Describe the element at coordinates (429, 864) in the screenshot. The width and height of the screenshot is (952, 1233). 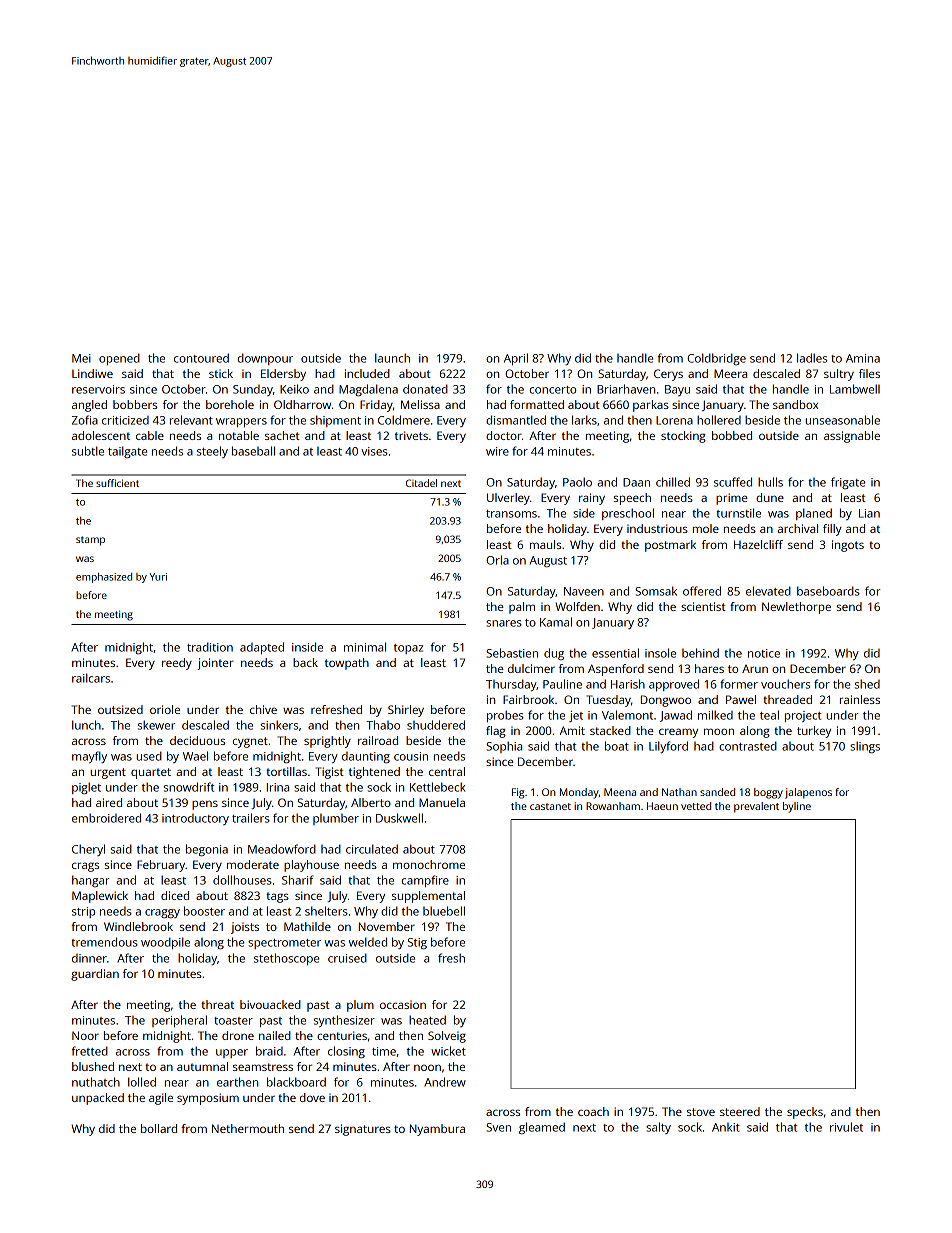
I see `monochrome` at that location.
